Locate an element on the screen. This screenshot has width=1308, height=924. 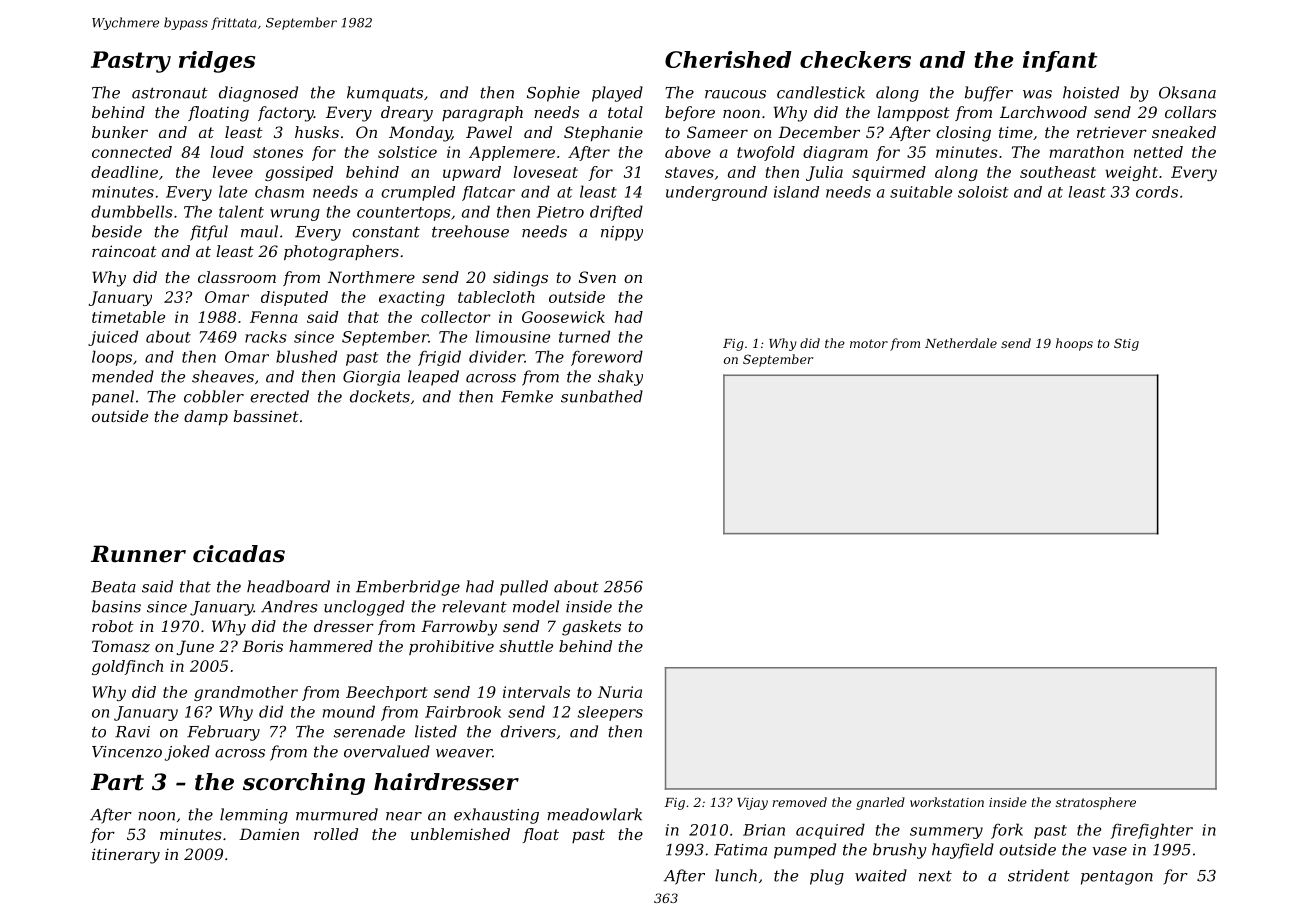
goldfinch is located at coordinates (127, 667).
